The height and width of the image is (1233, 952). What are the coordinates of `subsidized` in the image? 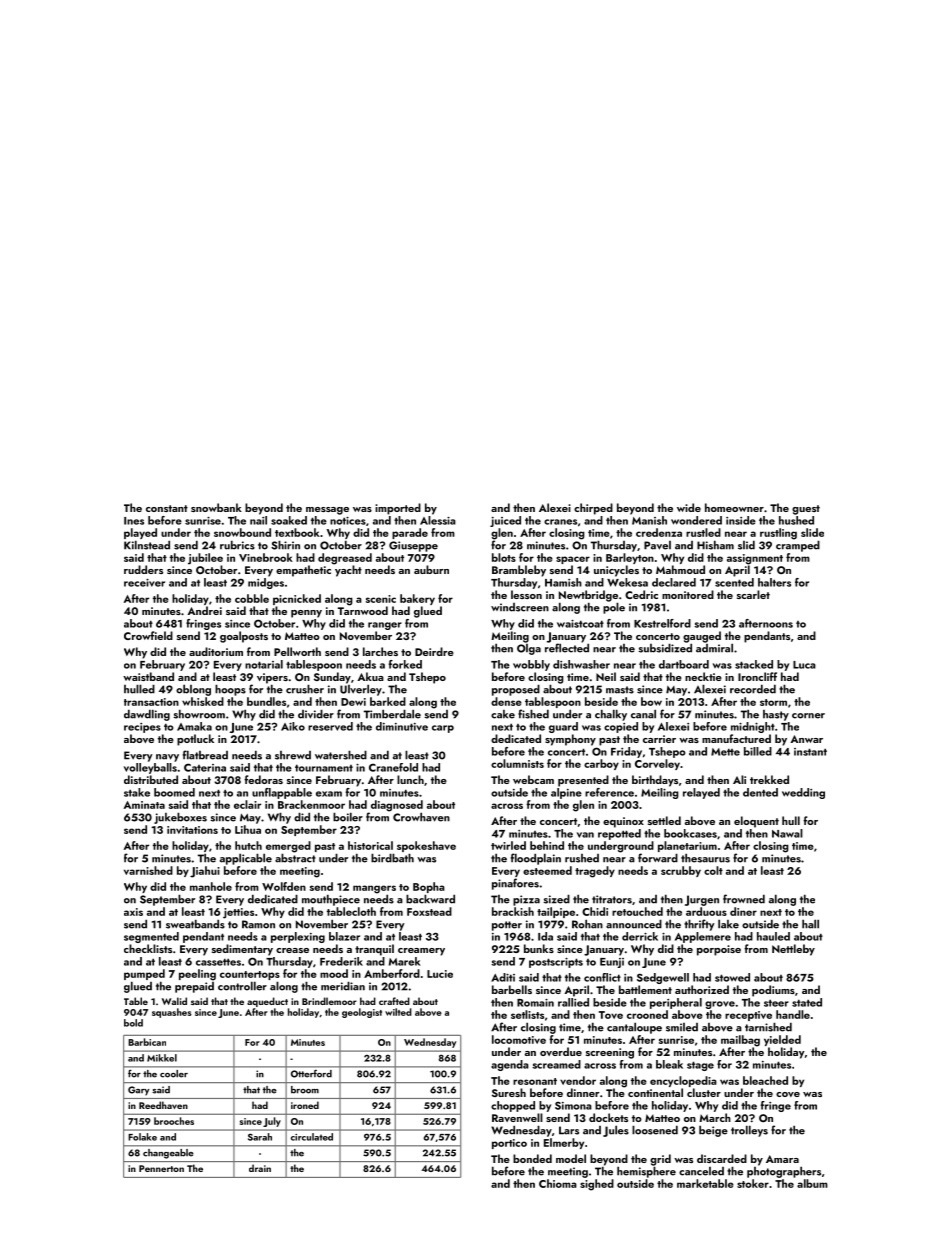 It's located at (665, 648).
